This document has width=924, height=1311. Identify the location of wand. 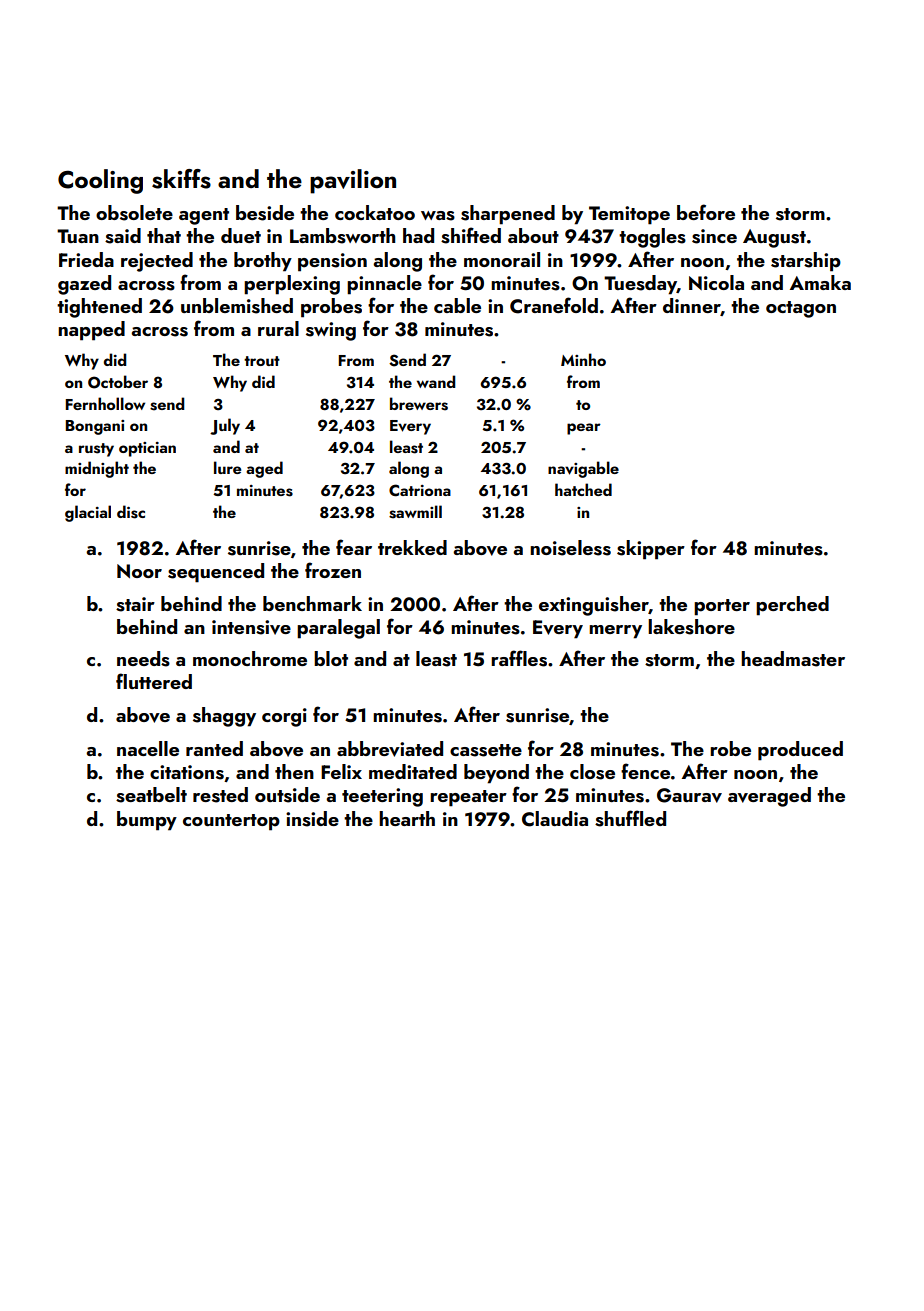
(436, 381).
